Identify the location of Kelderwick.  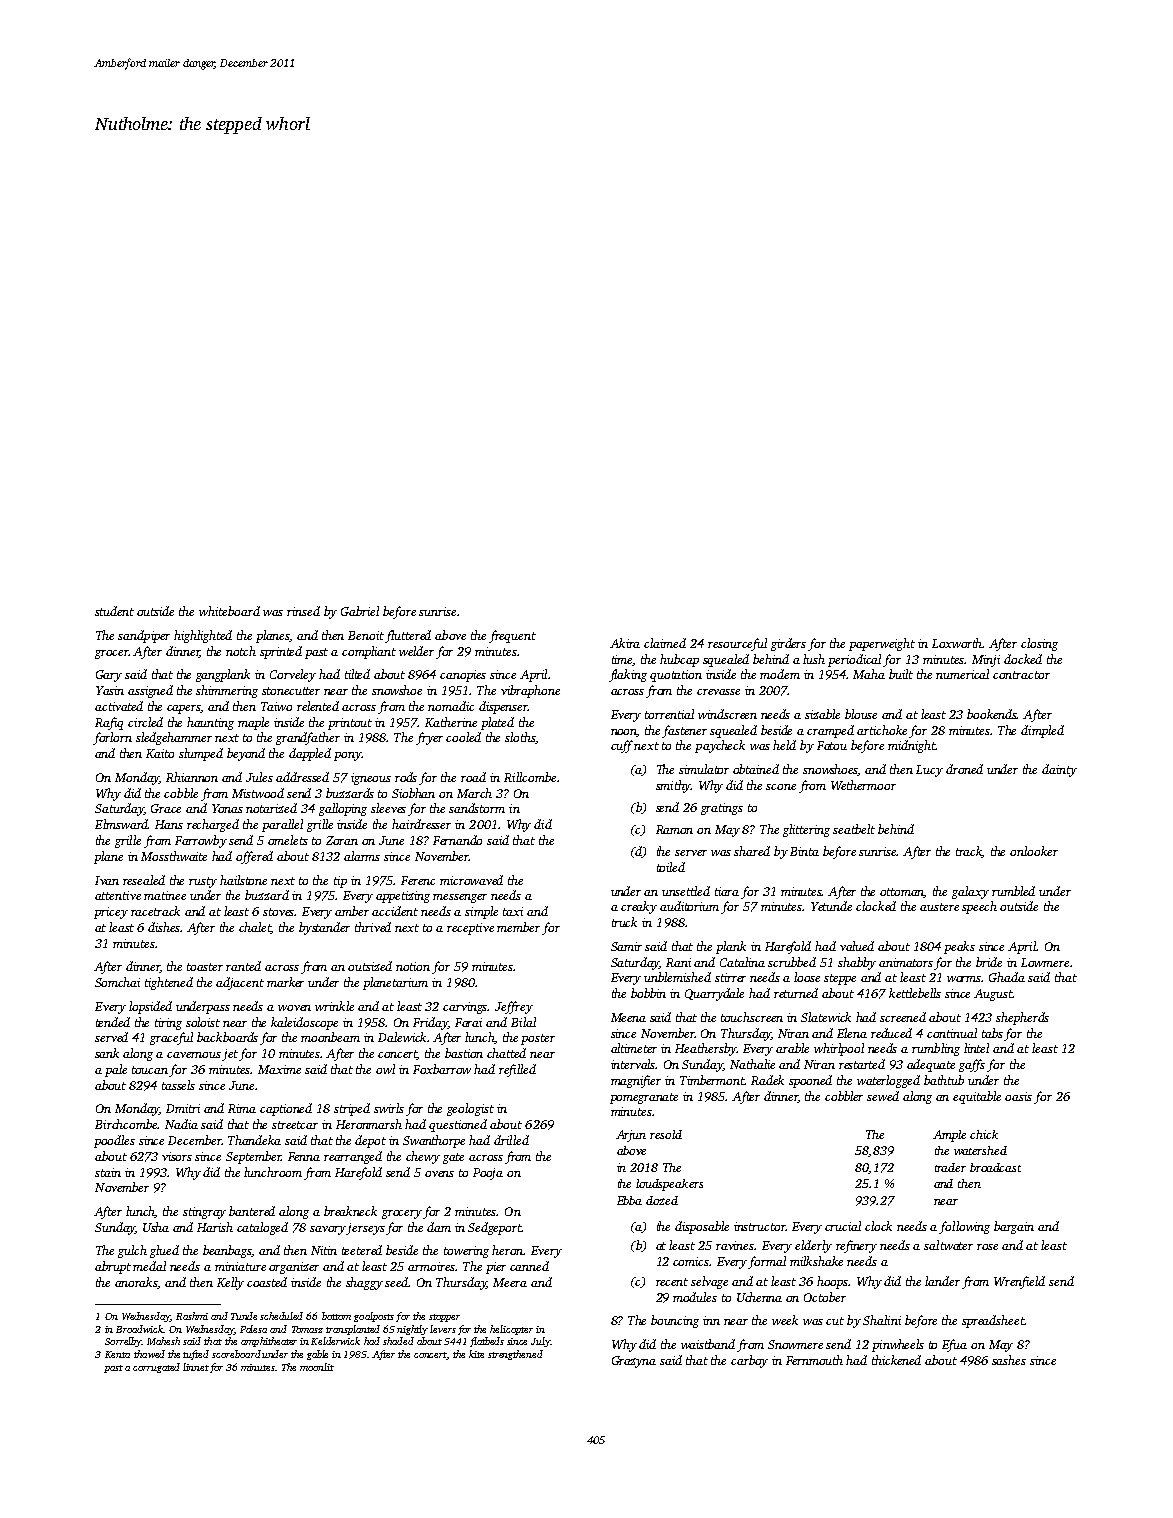
(335, 1341).
